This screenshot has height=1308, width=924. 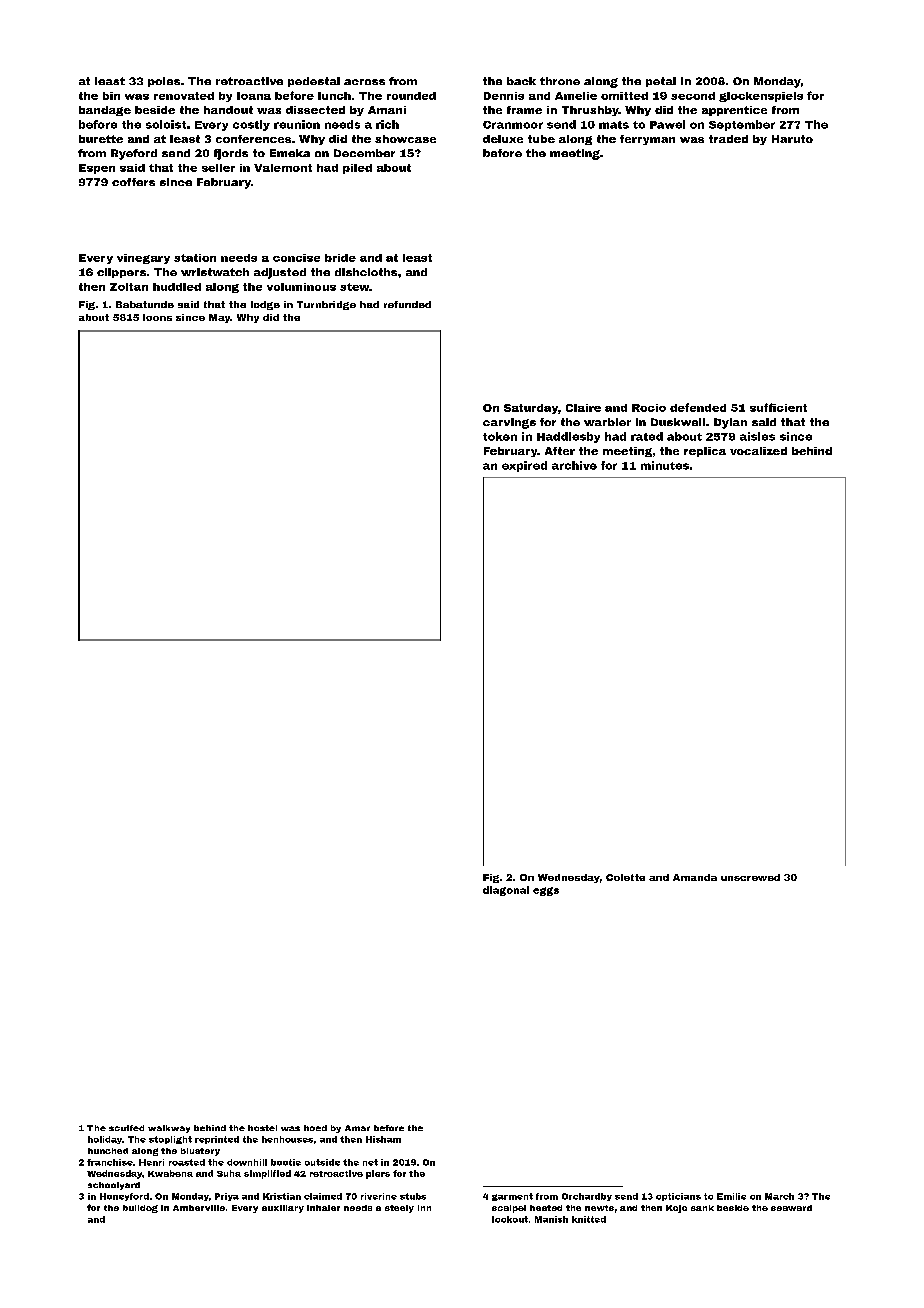 I want to click on archive, so click(x=574, y=465).
